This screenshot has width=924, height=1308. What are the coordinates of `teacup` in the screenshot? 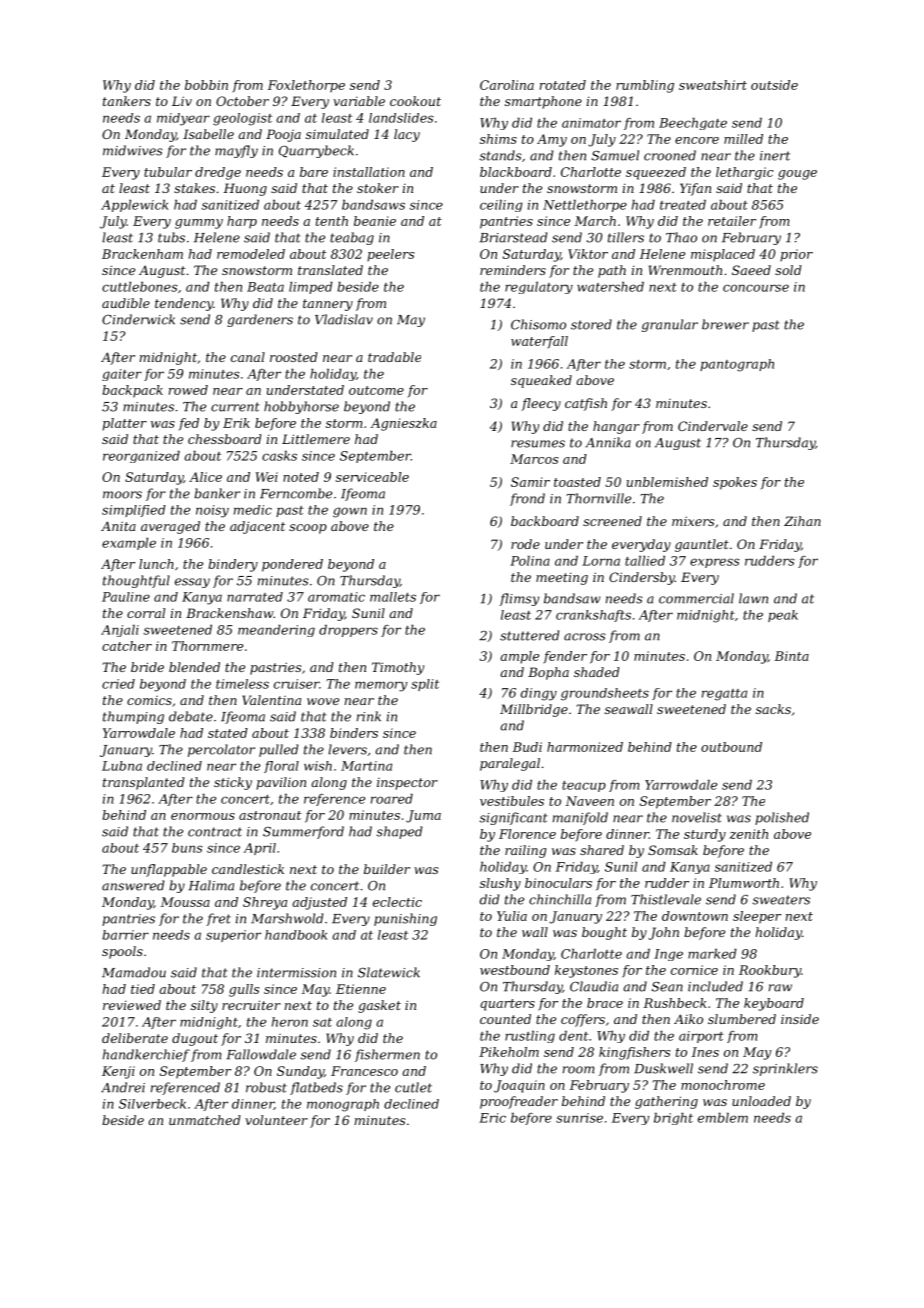 It's located at (584, 786).
